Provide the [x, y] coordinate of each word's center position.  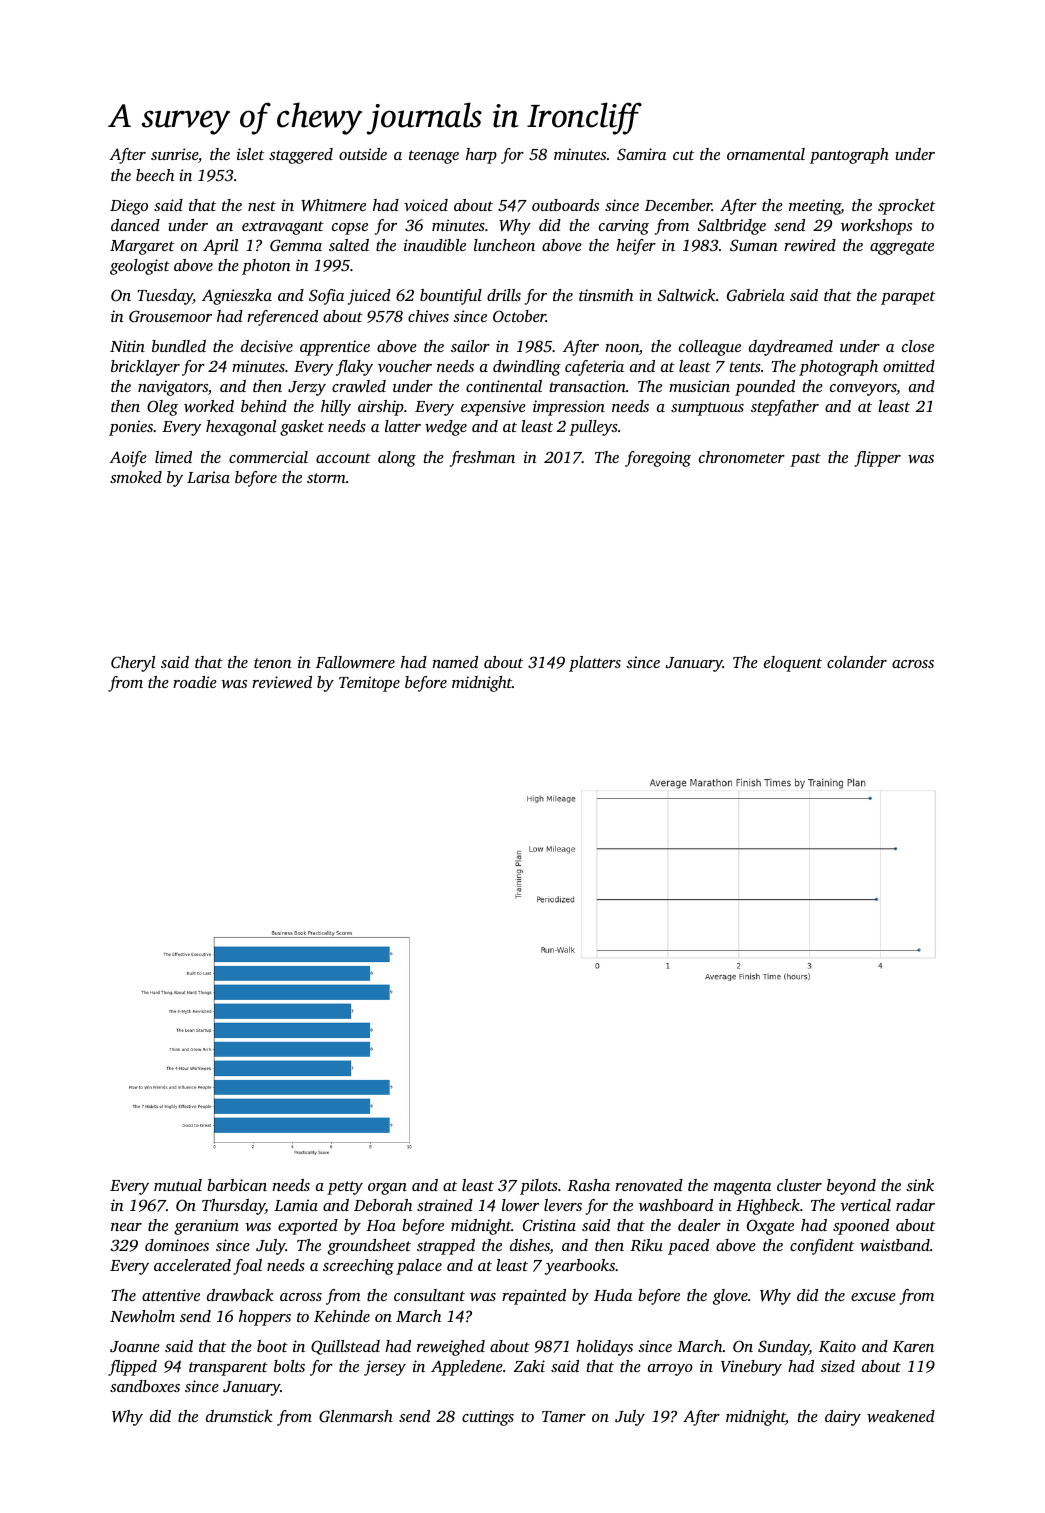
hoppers [265, 1318]
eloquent [793, 664]
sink [920, 1185]
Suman [754, 245]
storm [326, 478]
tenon [273, 663]
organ [387, 1189]
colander [857, 662]
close [918, 346]
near [126, 1227]
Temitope [369, 684]
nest [262, 206]
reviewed [282, 682]
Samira [641, 154]
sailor [470, 346]
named [455, 662]
